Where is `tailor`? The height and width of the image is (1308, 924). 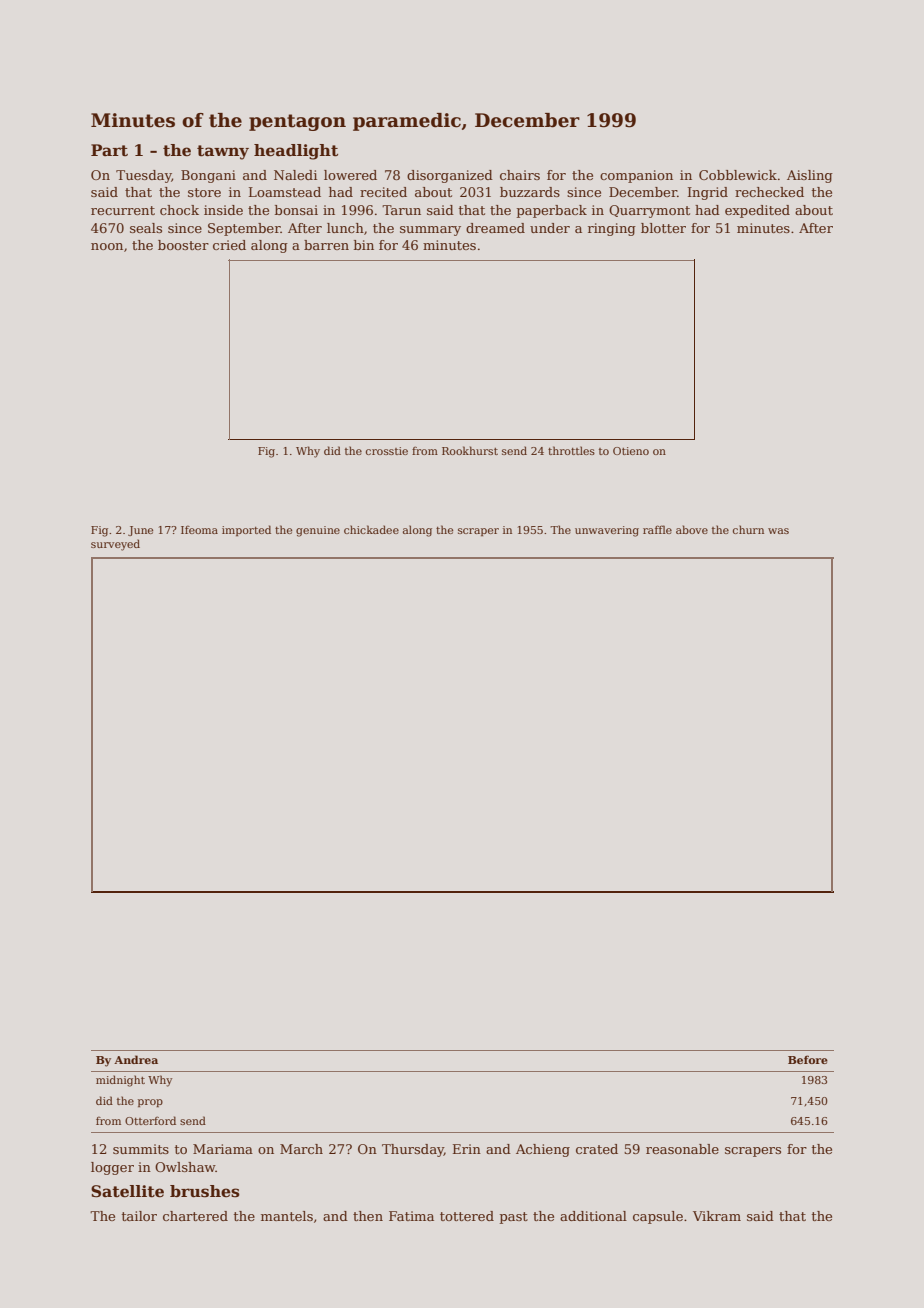 tailor is located at coordinates (139, 1216).
